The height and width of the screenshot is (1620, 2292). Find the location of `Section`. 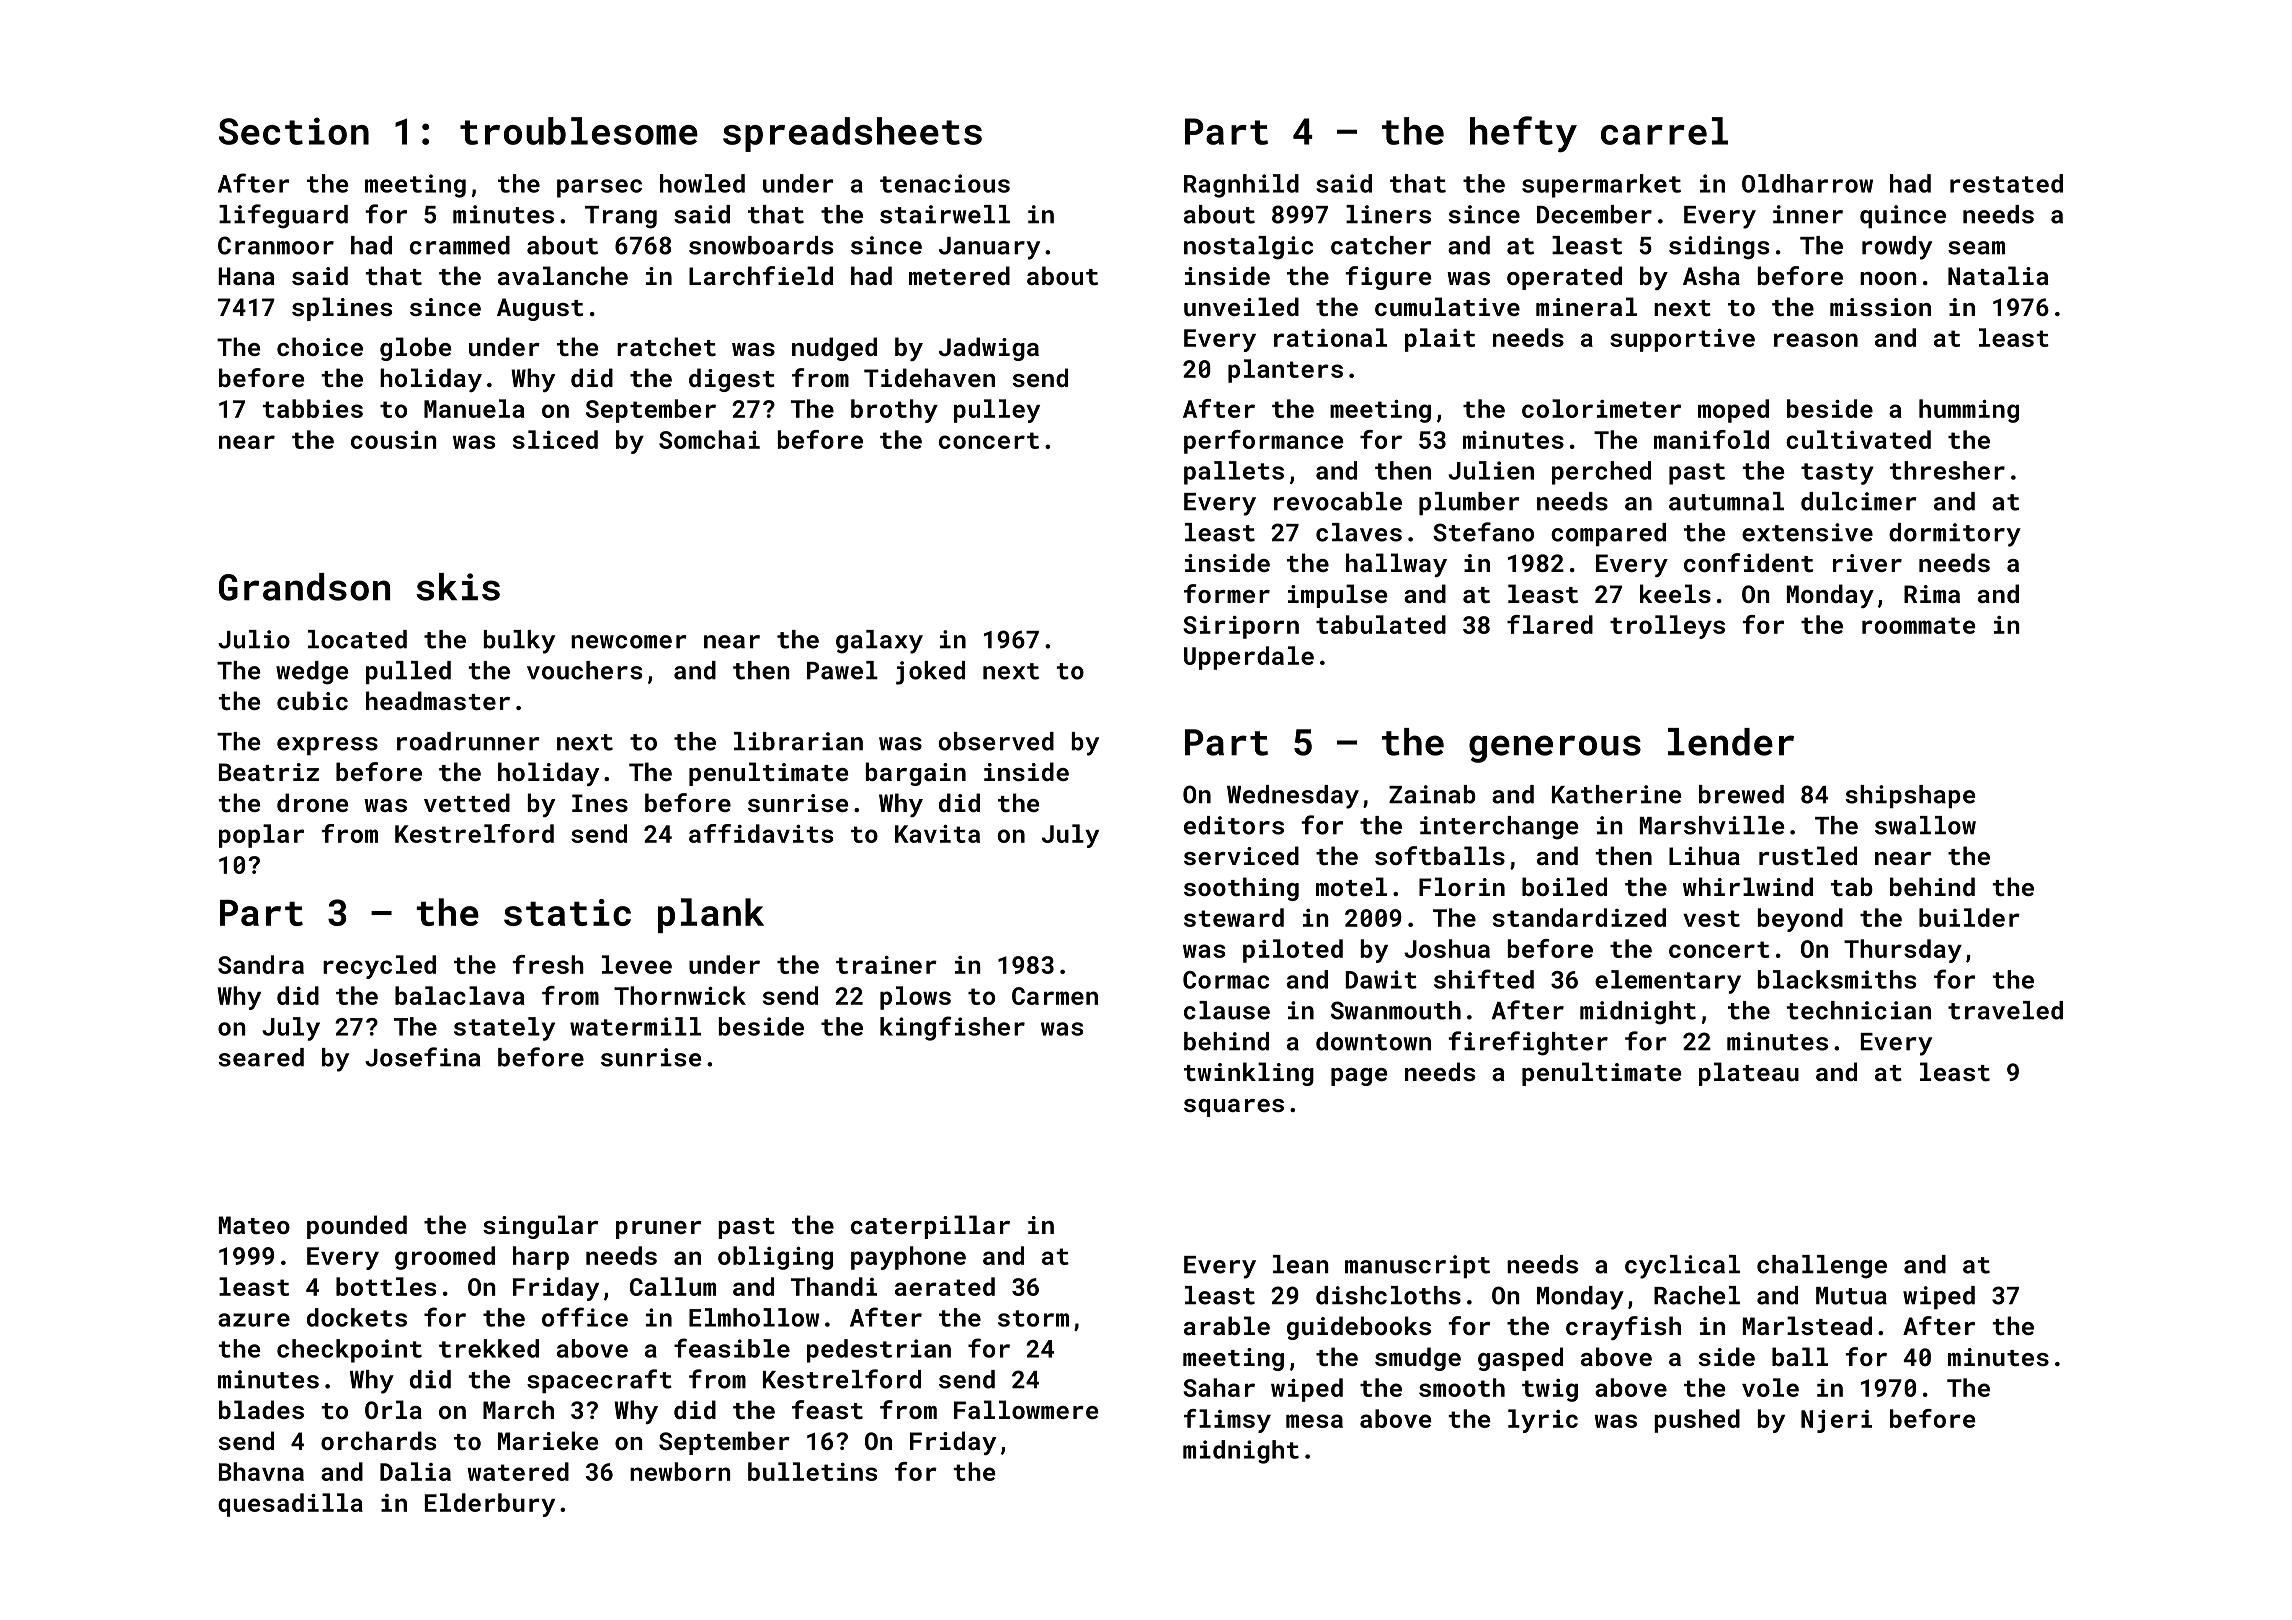

Section is located at coordinates (294, 131).
